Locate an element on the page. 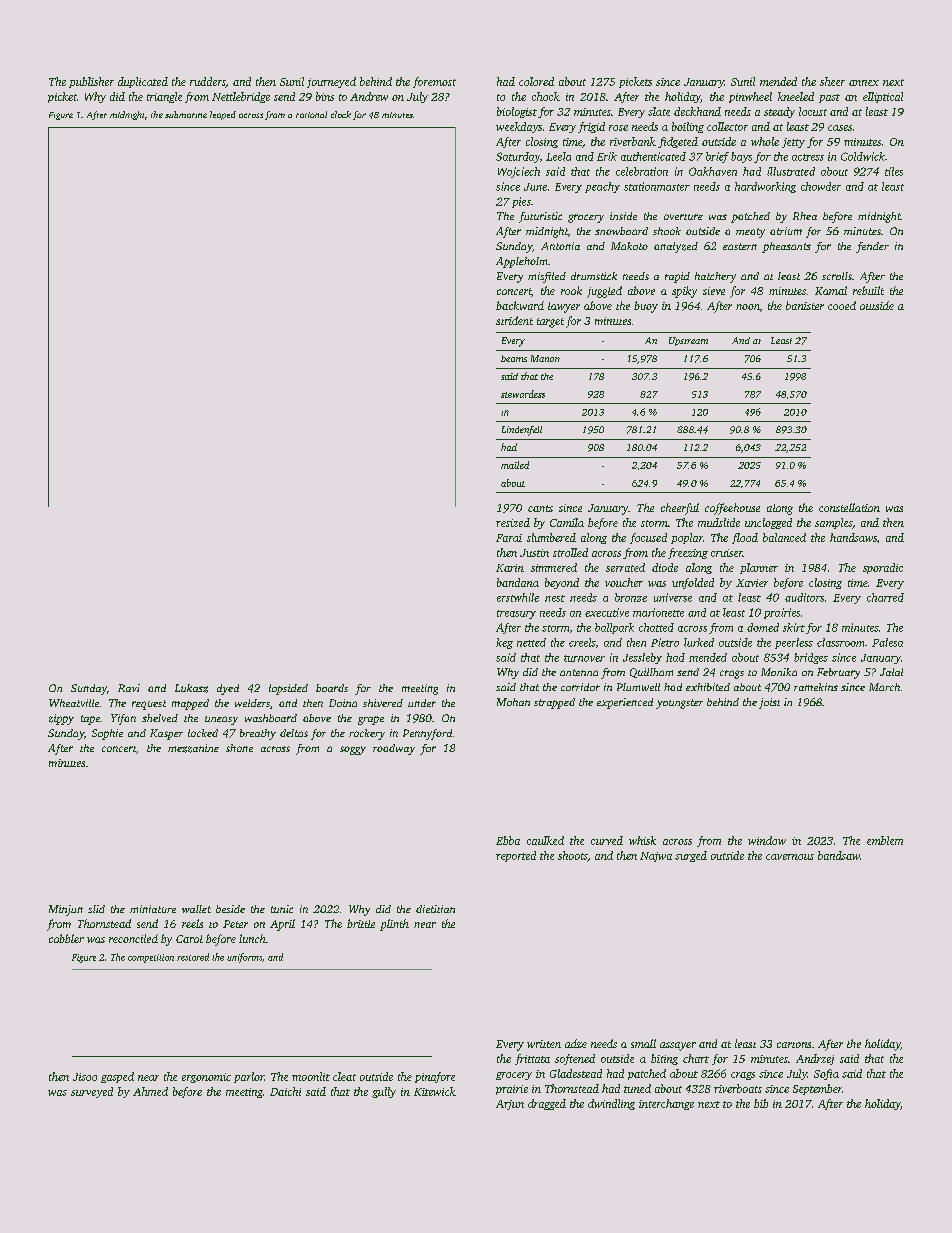 This page has width=952, height=1233. lopsided is located at coordinates (288, 689).
